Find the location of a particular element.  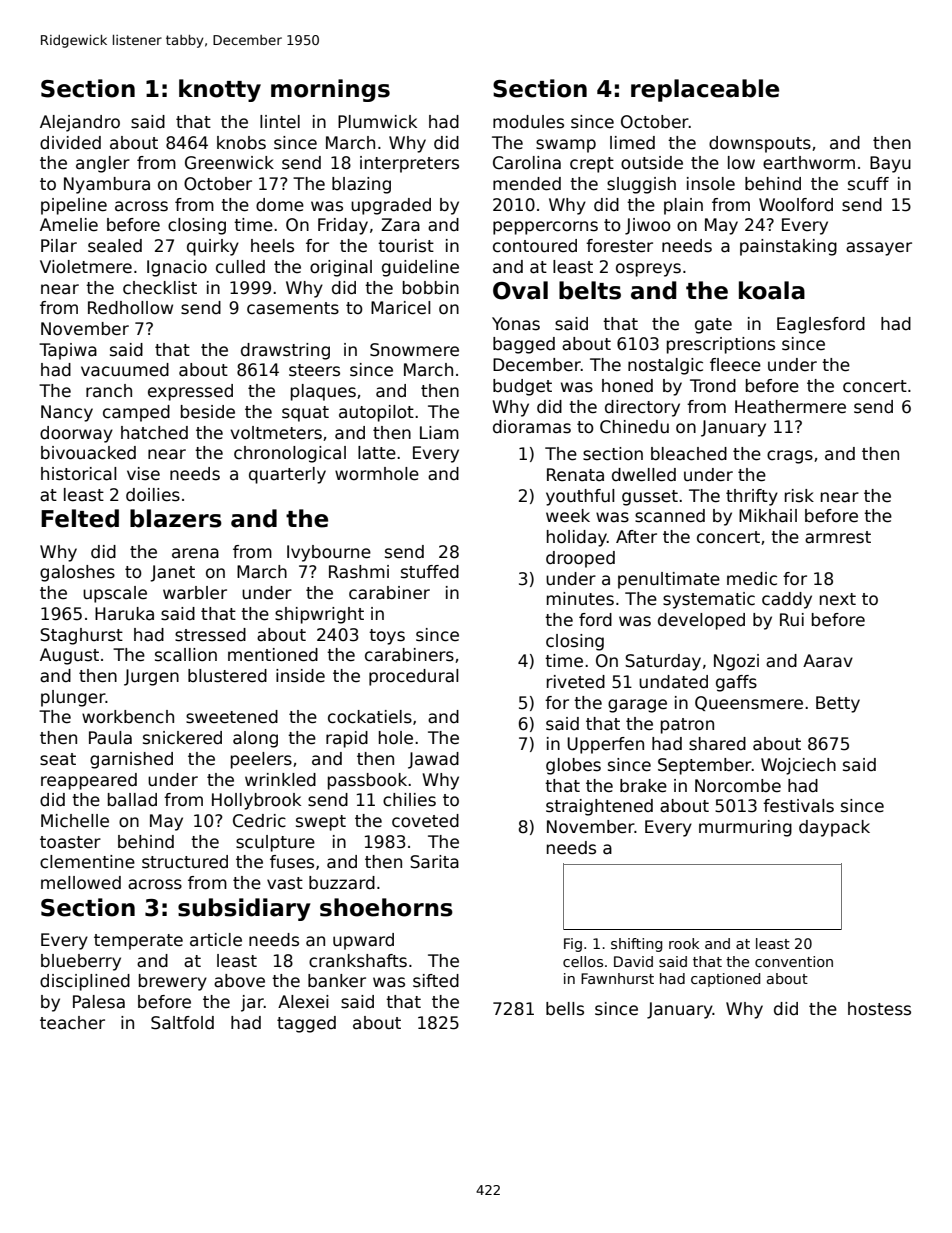

sweetened is located at coordinates (232, 717).
